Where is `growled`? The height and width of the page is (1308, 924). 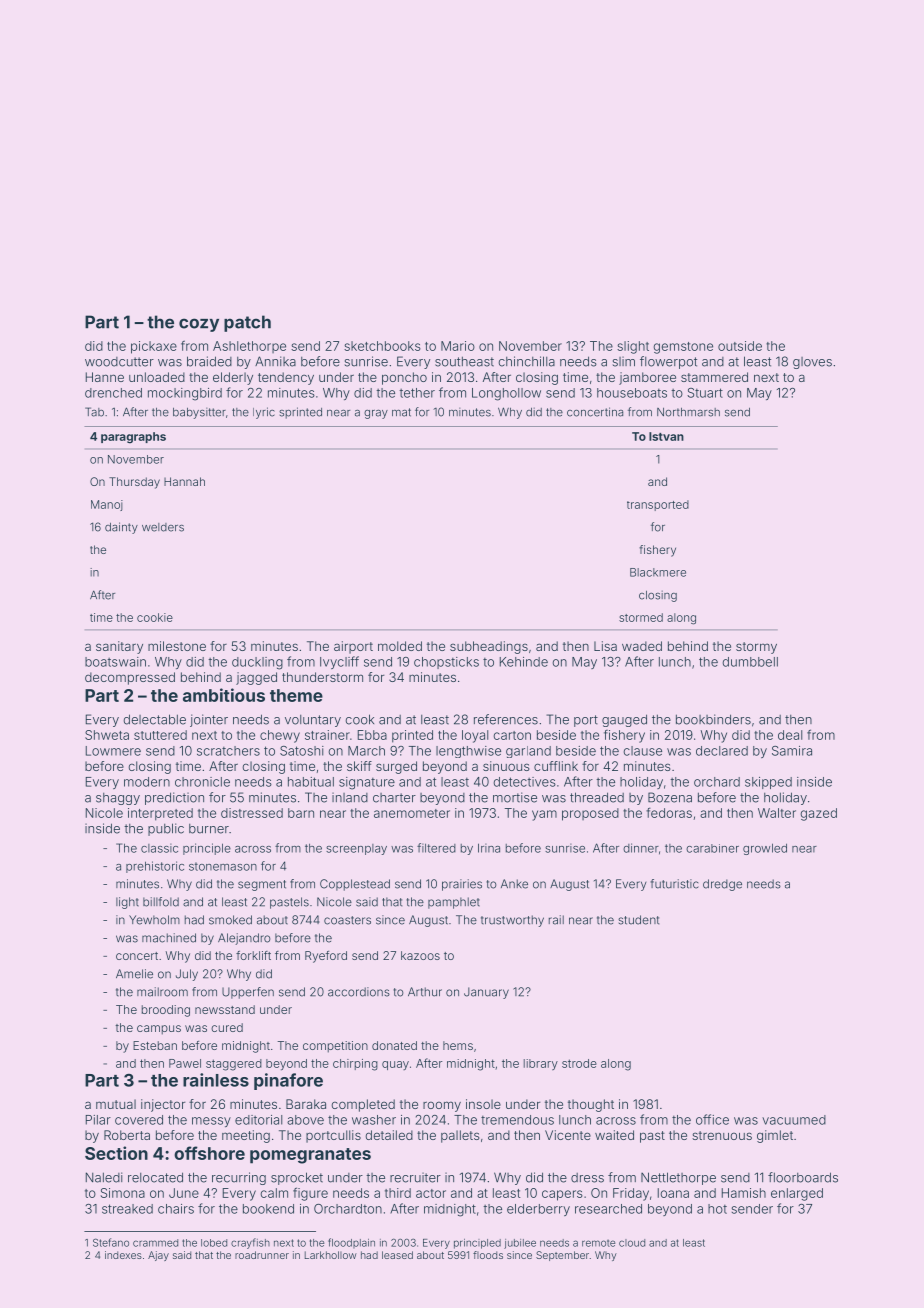 growled is located at coordinates (765, 849).
